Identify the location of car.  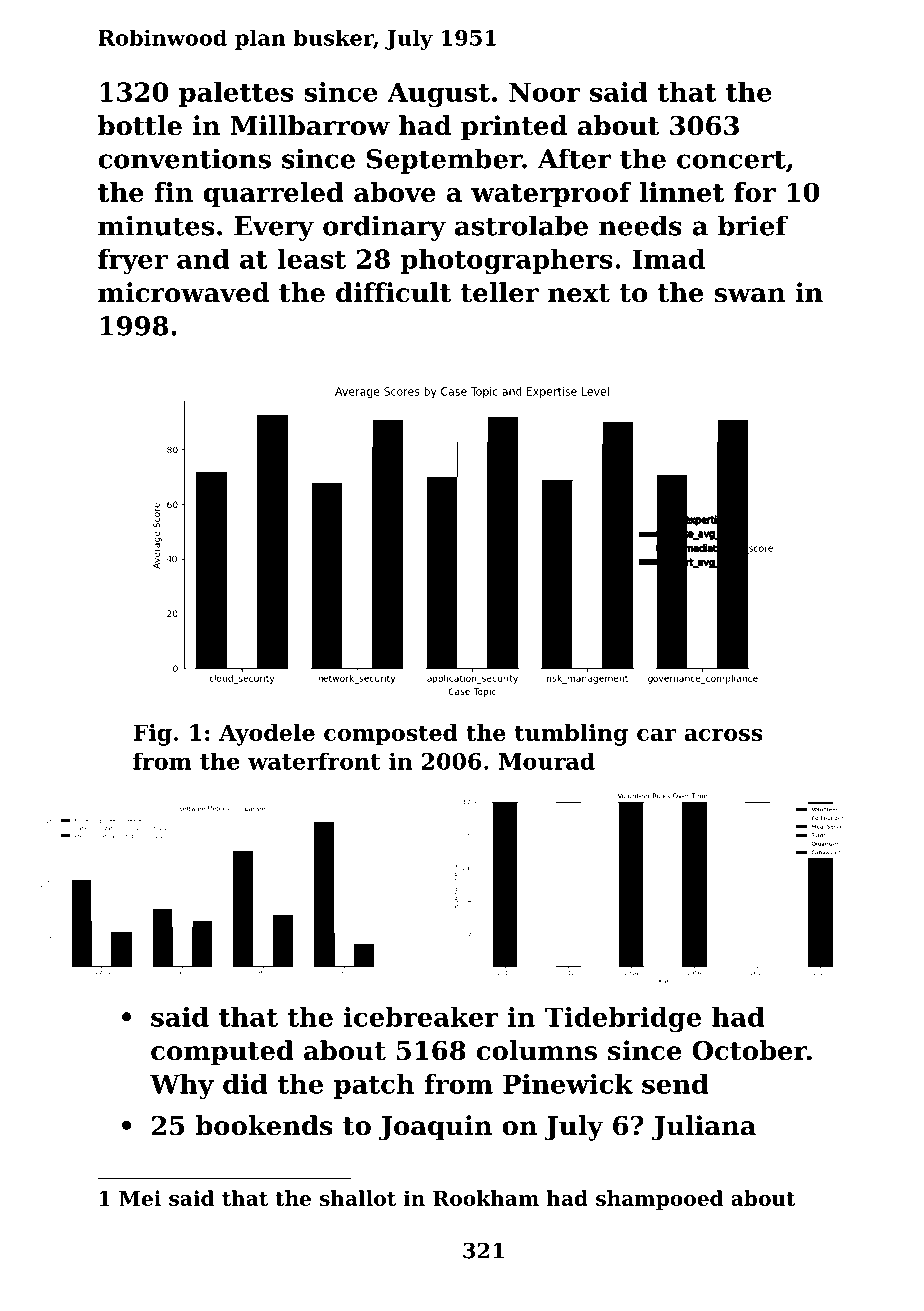
(656, 735).
